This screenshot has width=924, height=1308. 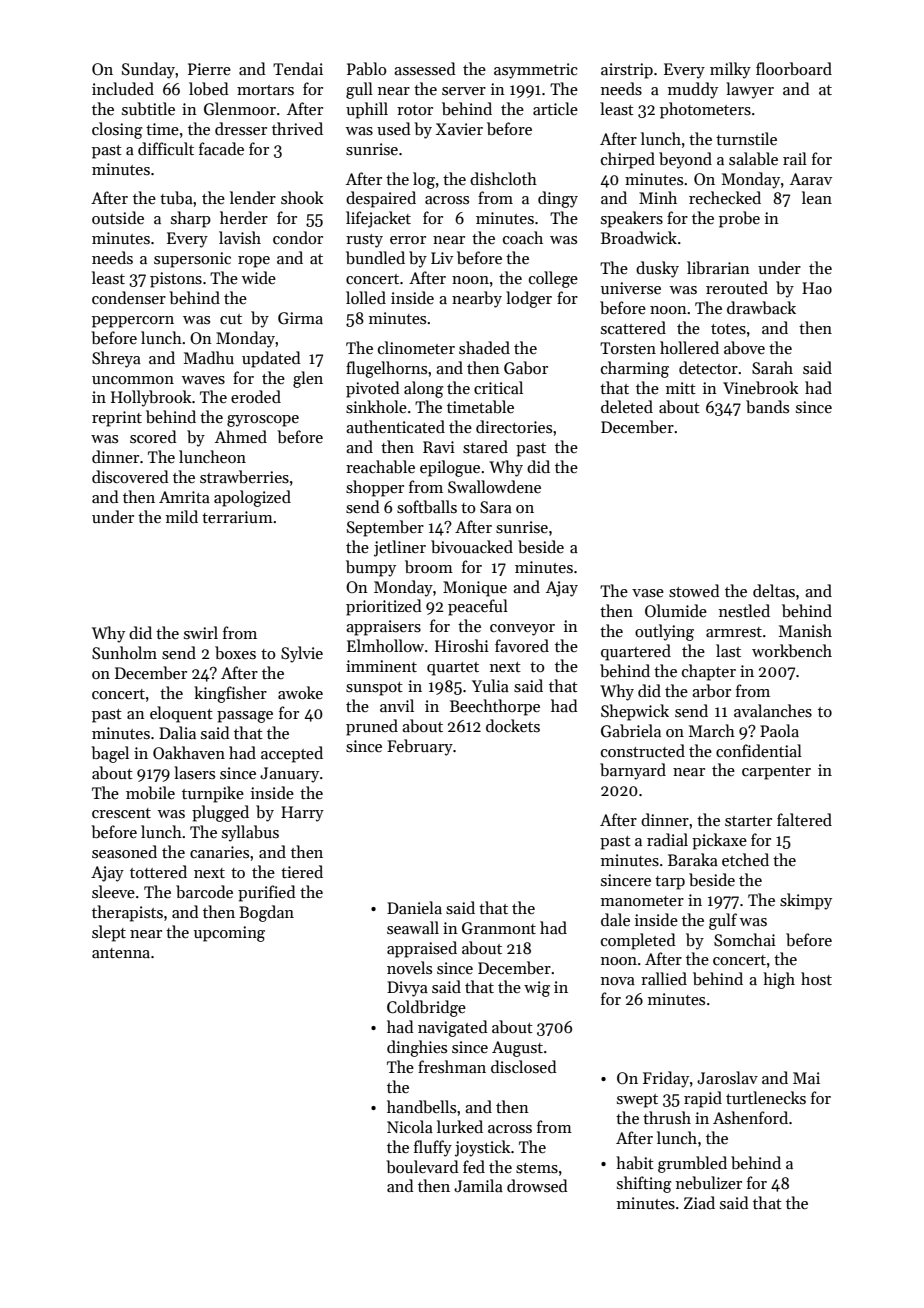 What do you see at coordinates (699, 1202) in the screenshot?
I see `Ziad` at bounding box center [699, 1202].
